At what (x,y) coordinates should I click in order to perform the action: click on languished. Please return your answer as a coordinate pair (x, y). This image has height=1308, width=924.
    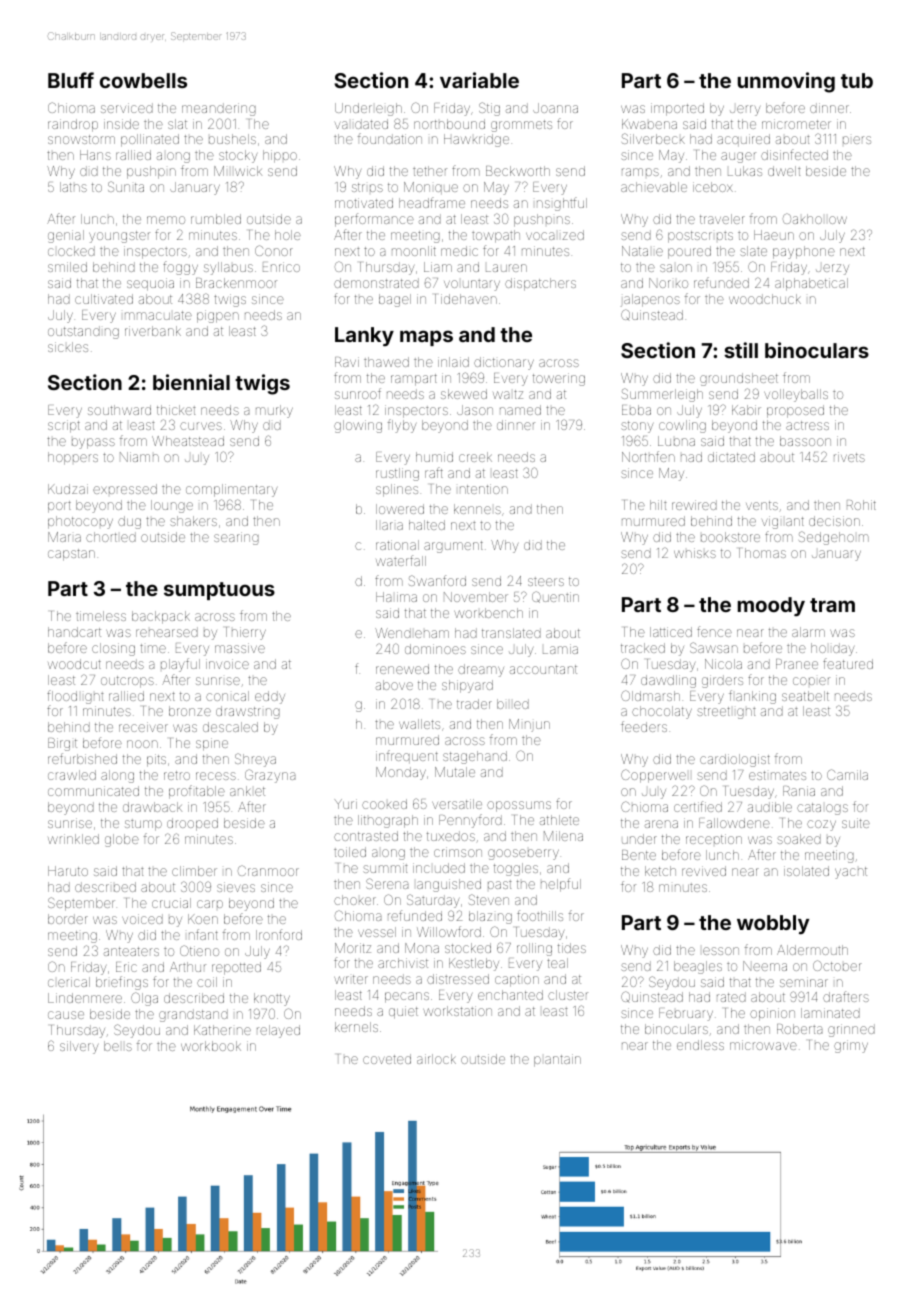
    Looking at the image, I should click on (449, 885).
